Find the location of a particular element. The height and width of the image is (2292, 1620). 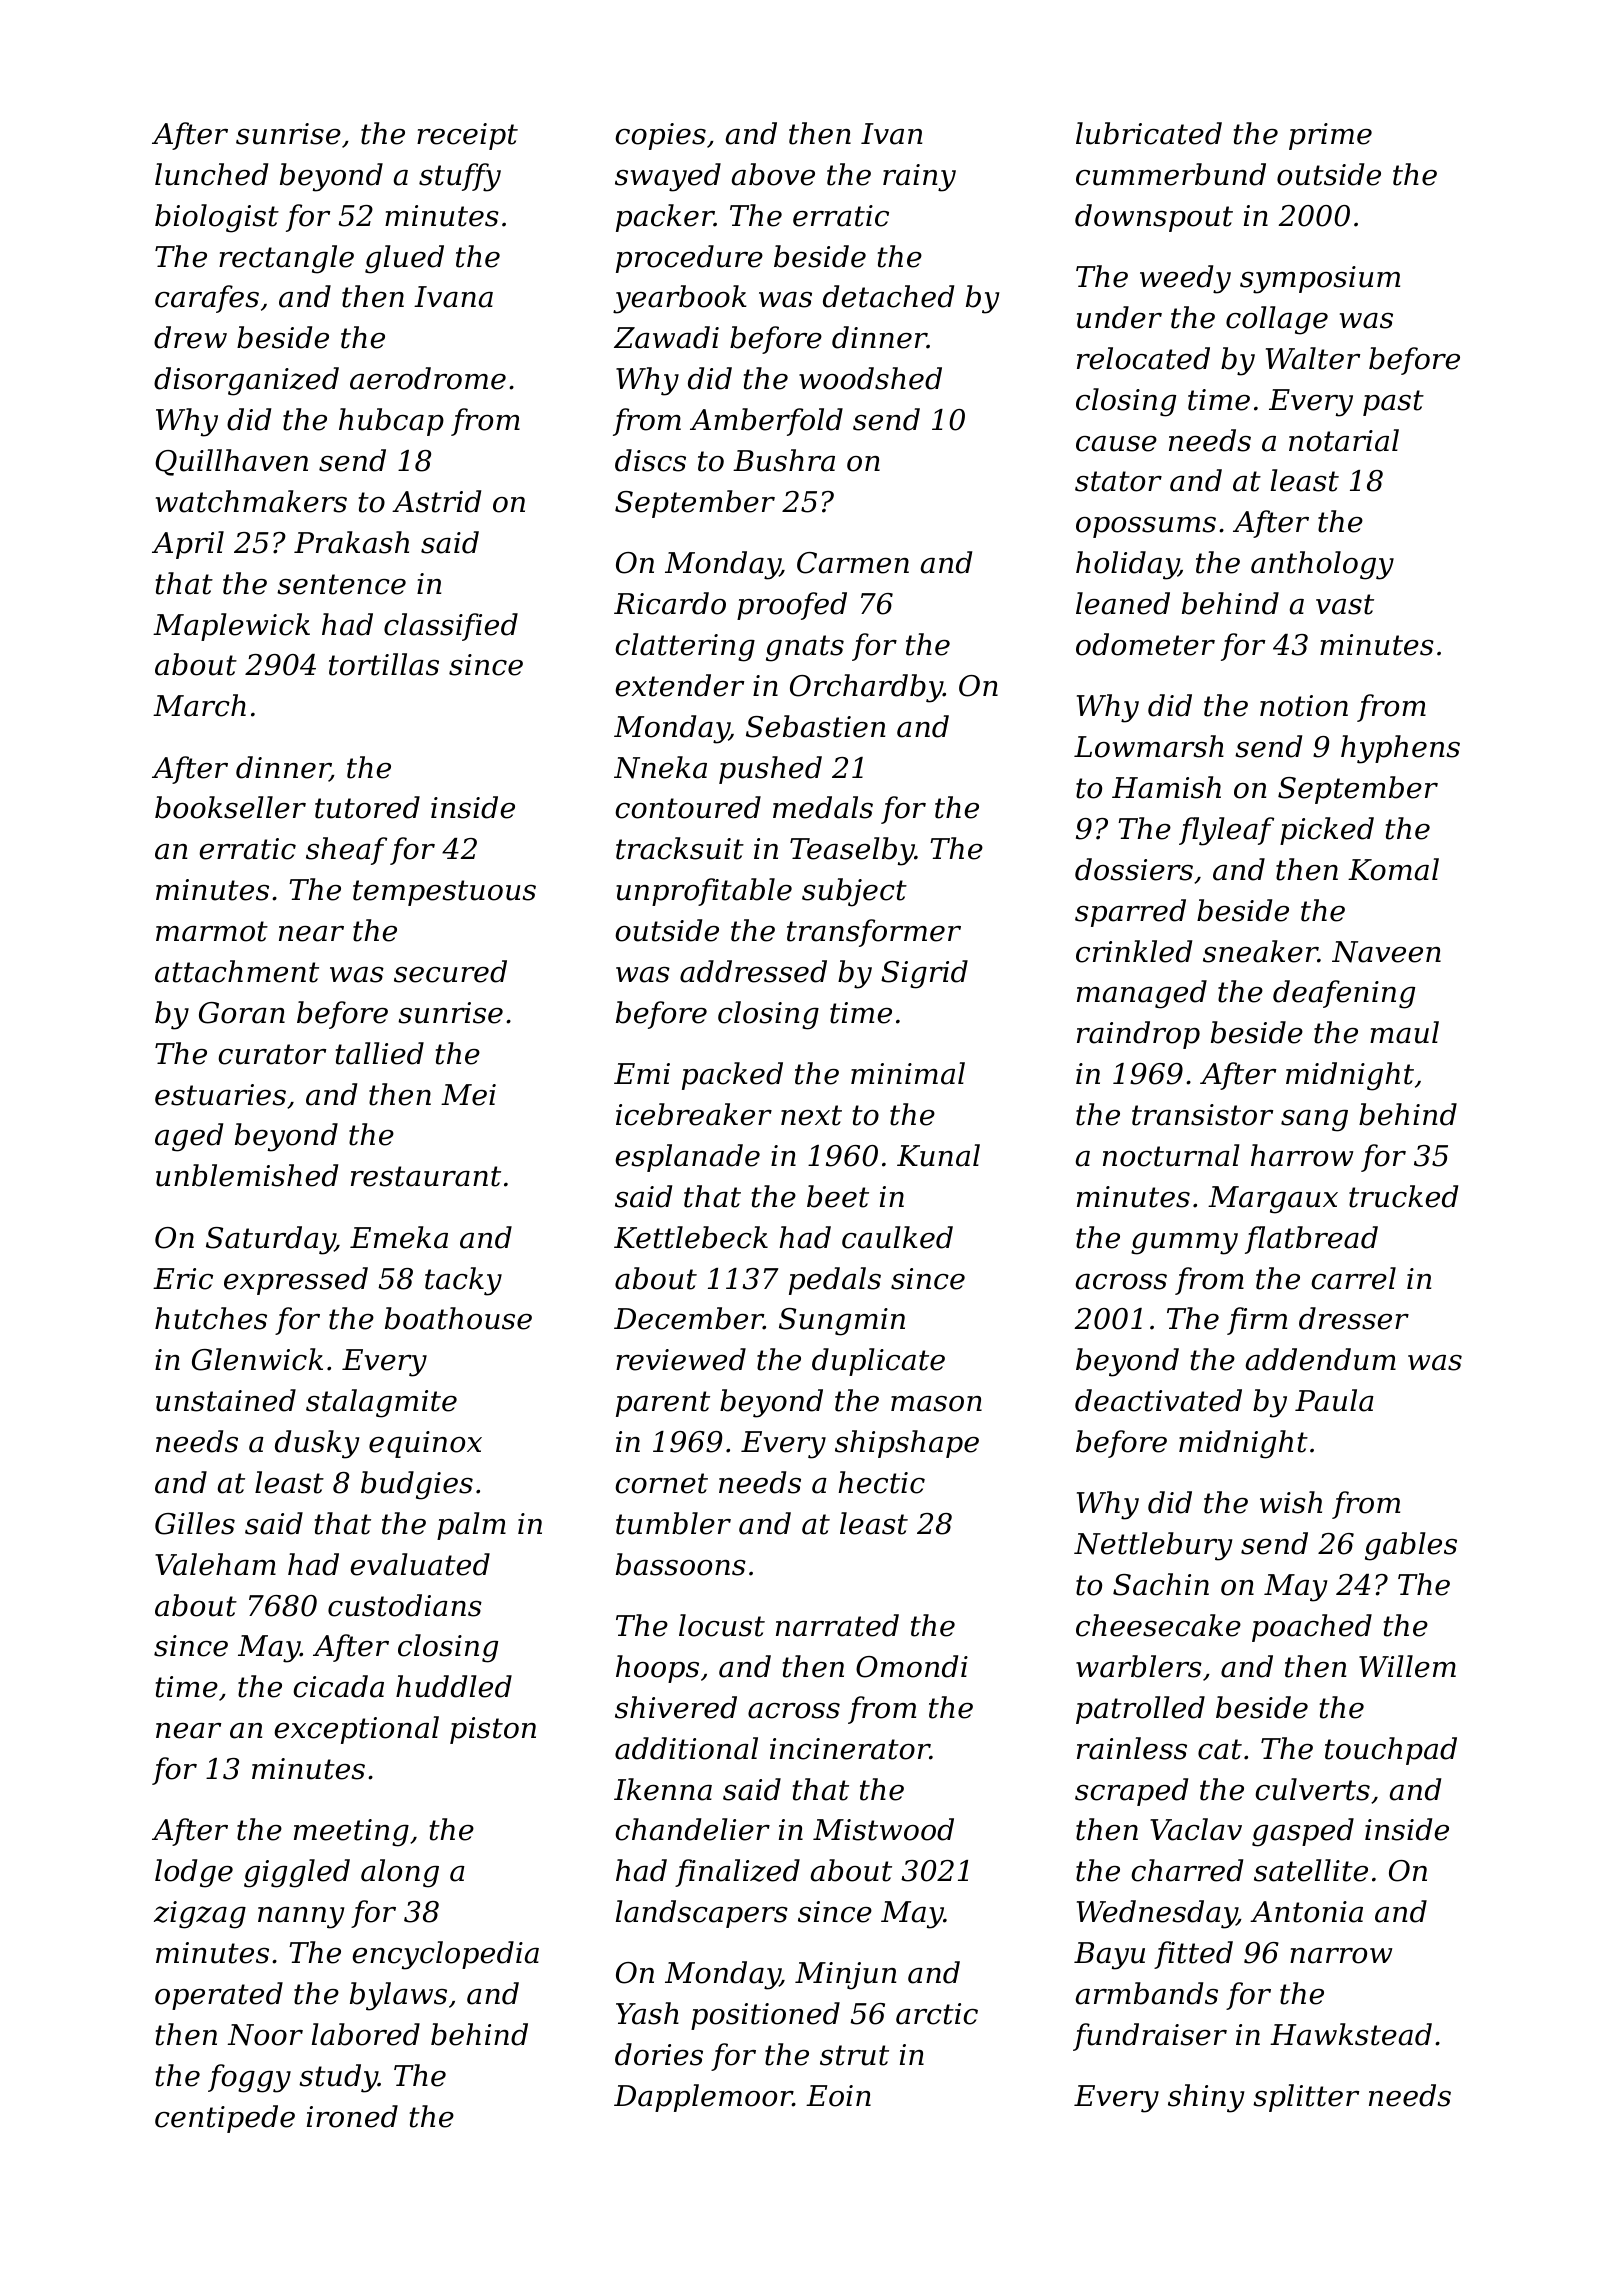

Kettlebeck is located at coordinates (691, 1237).
